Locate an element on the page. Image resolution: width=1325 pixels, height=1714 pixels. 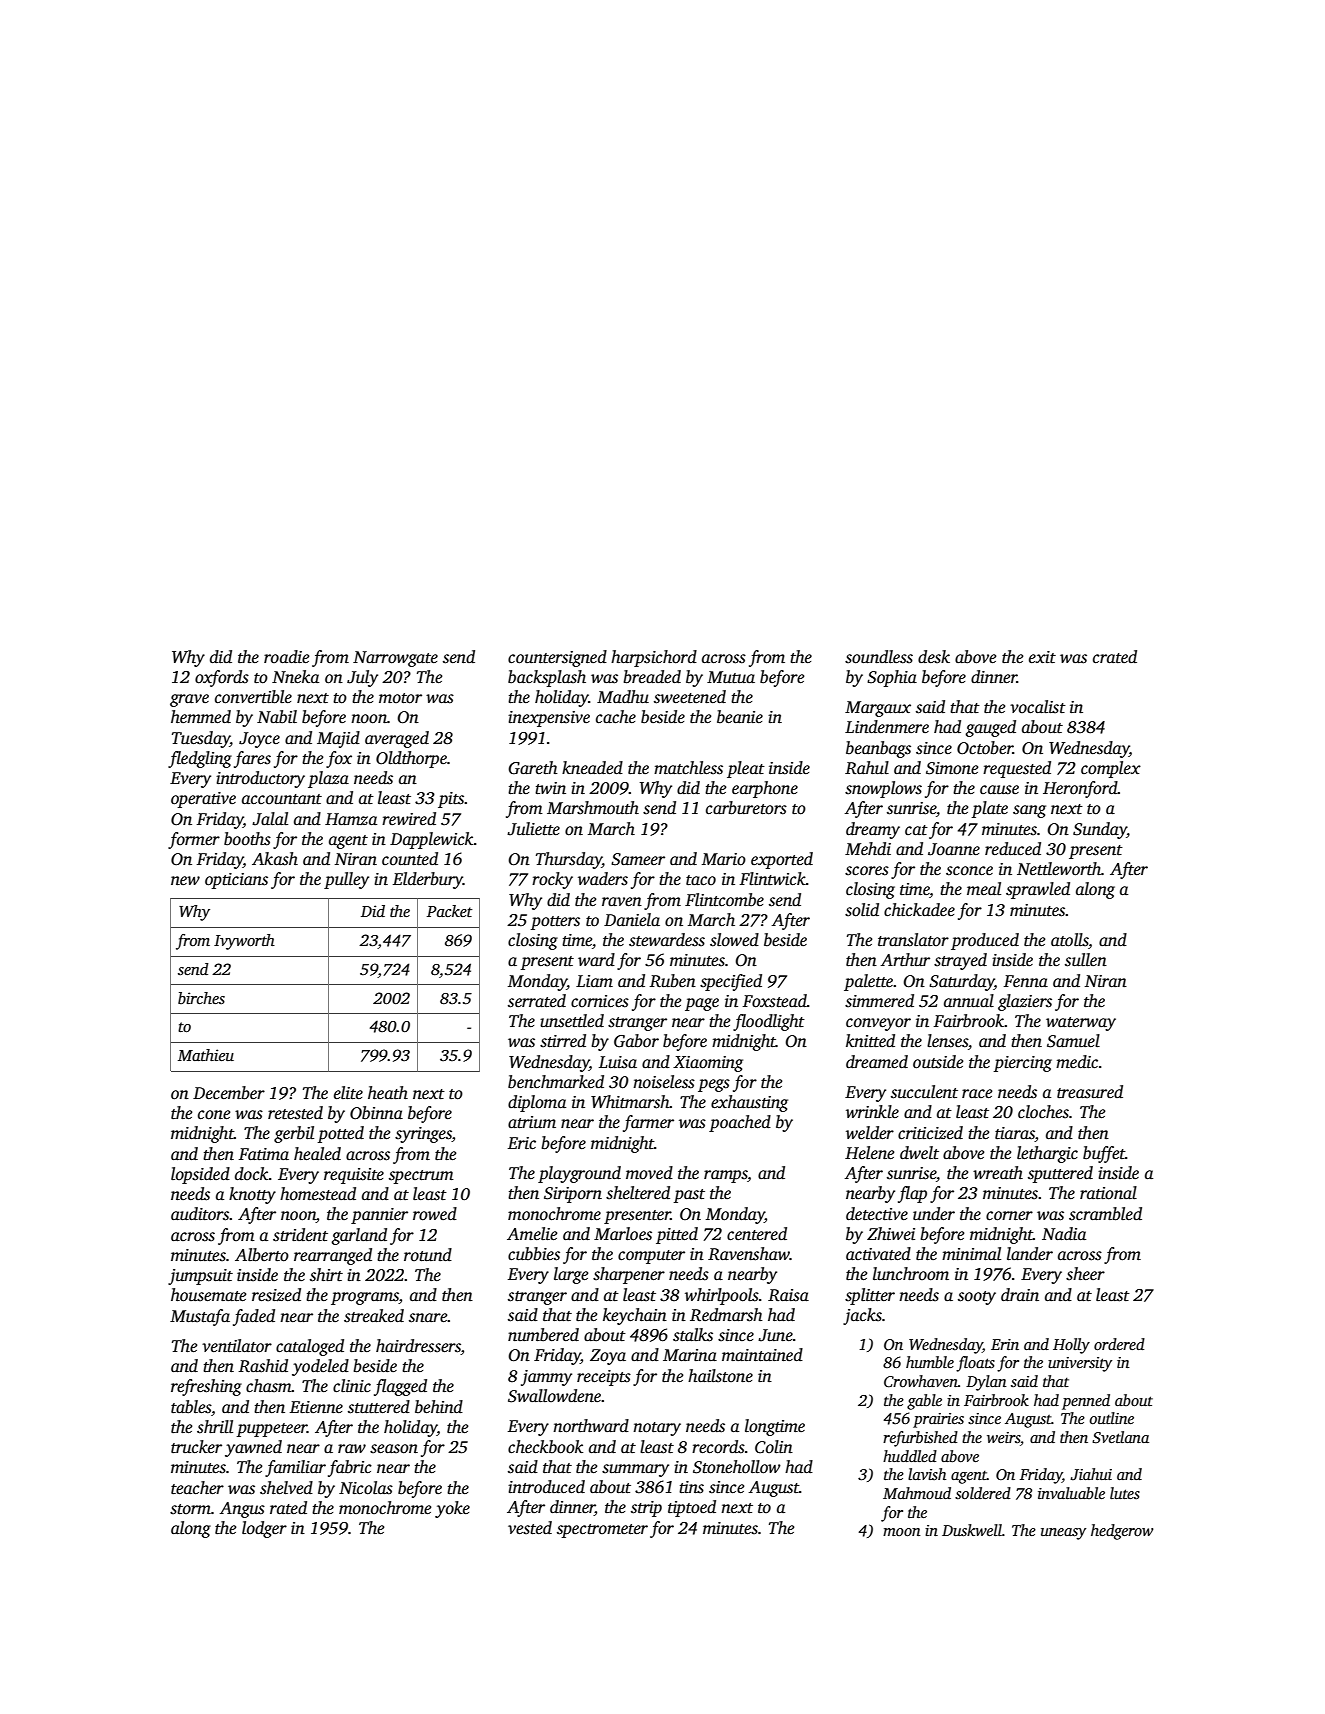
farmer is located at coordinates (648, 1123).
